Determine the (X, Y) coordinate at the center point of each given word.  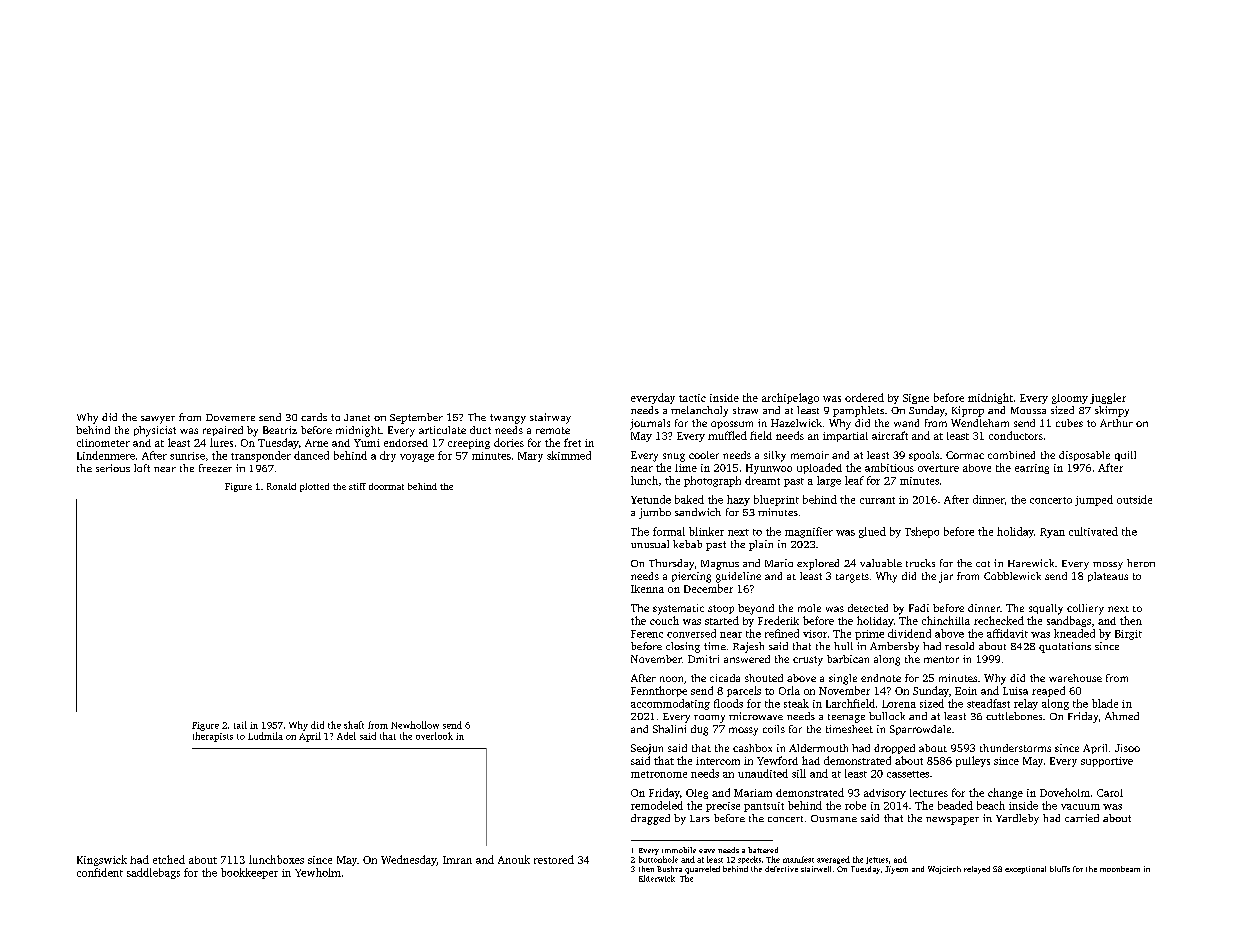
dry (388, 456)
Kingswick (102, 860)
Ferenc (647, 634)
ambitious (889, 467)
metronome (659, 774)
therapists (213, 737)
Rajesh (748, 647)
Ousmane (834, 818)
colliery (1085, 609)
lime (686, 468)
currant (877, 500)
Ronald (281, 486)
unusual (650, 544)
